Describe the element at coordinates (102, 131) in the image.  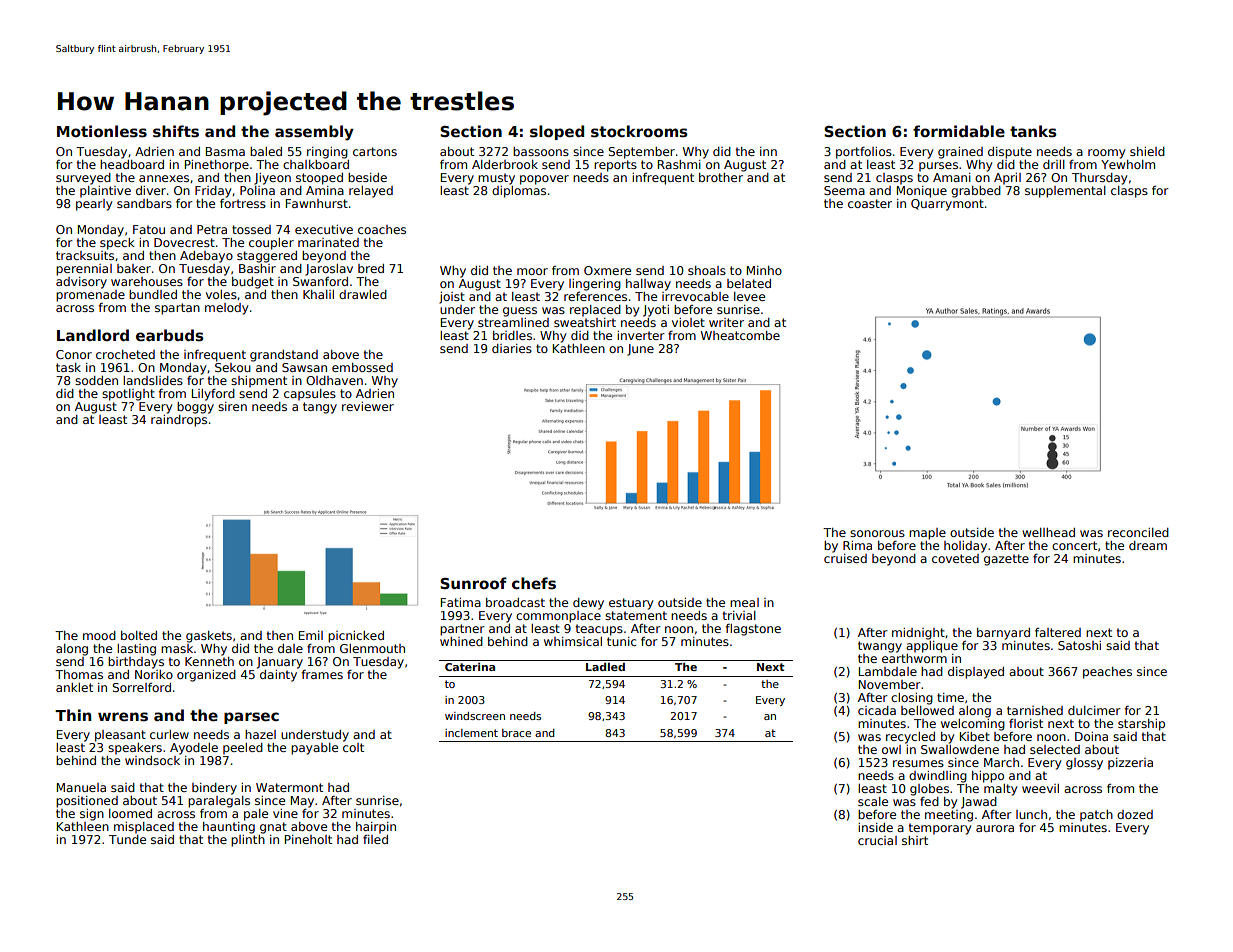
I see `Motionless` at that location.
